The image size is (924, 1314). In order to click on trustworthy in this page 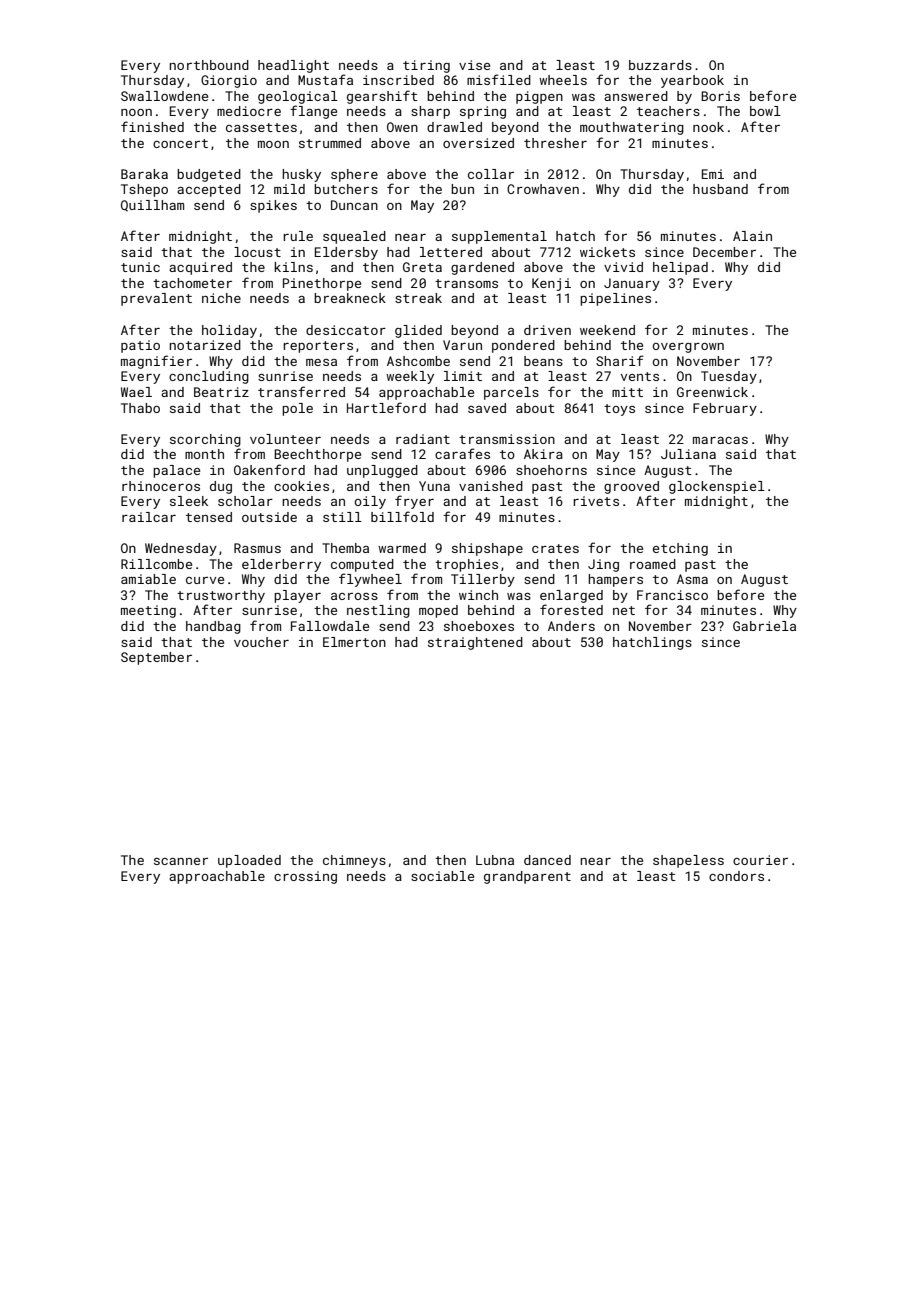, I will do `click(221, 596)`.
